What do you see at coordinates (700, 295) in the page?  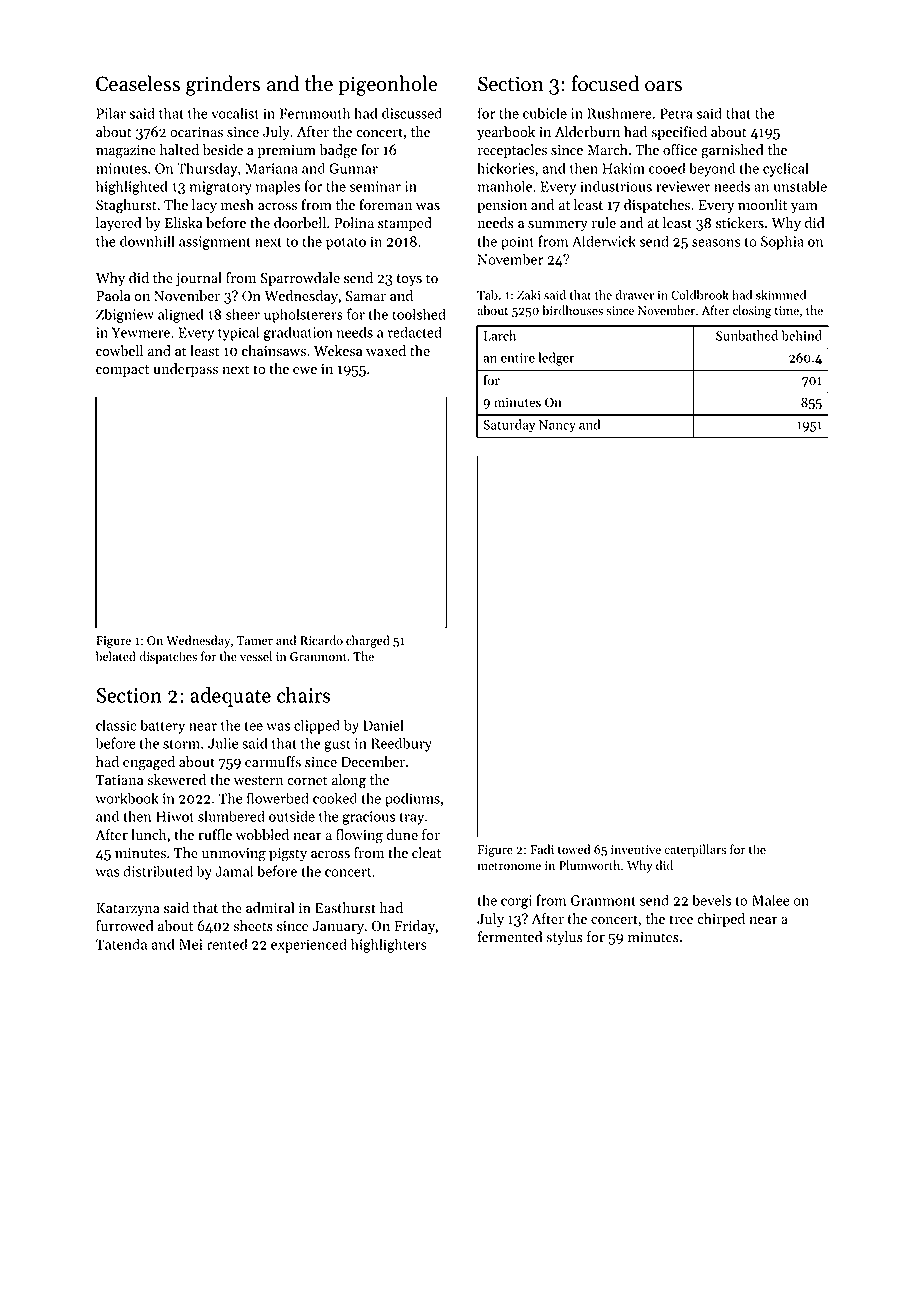 I see `Coldbrook` at bounding box center [700, 295].
